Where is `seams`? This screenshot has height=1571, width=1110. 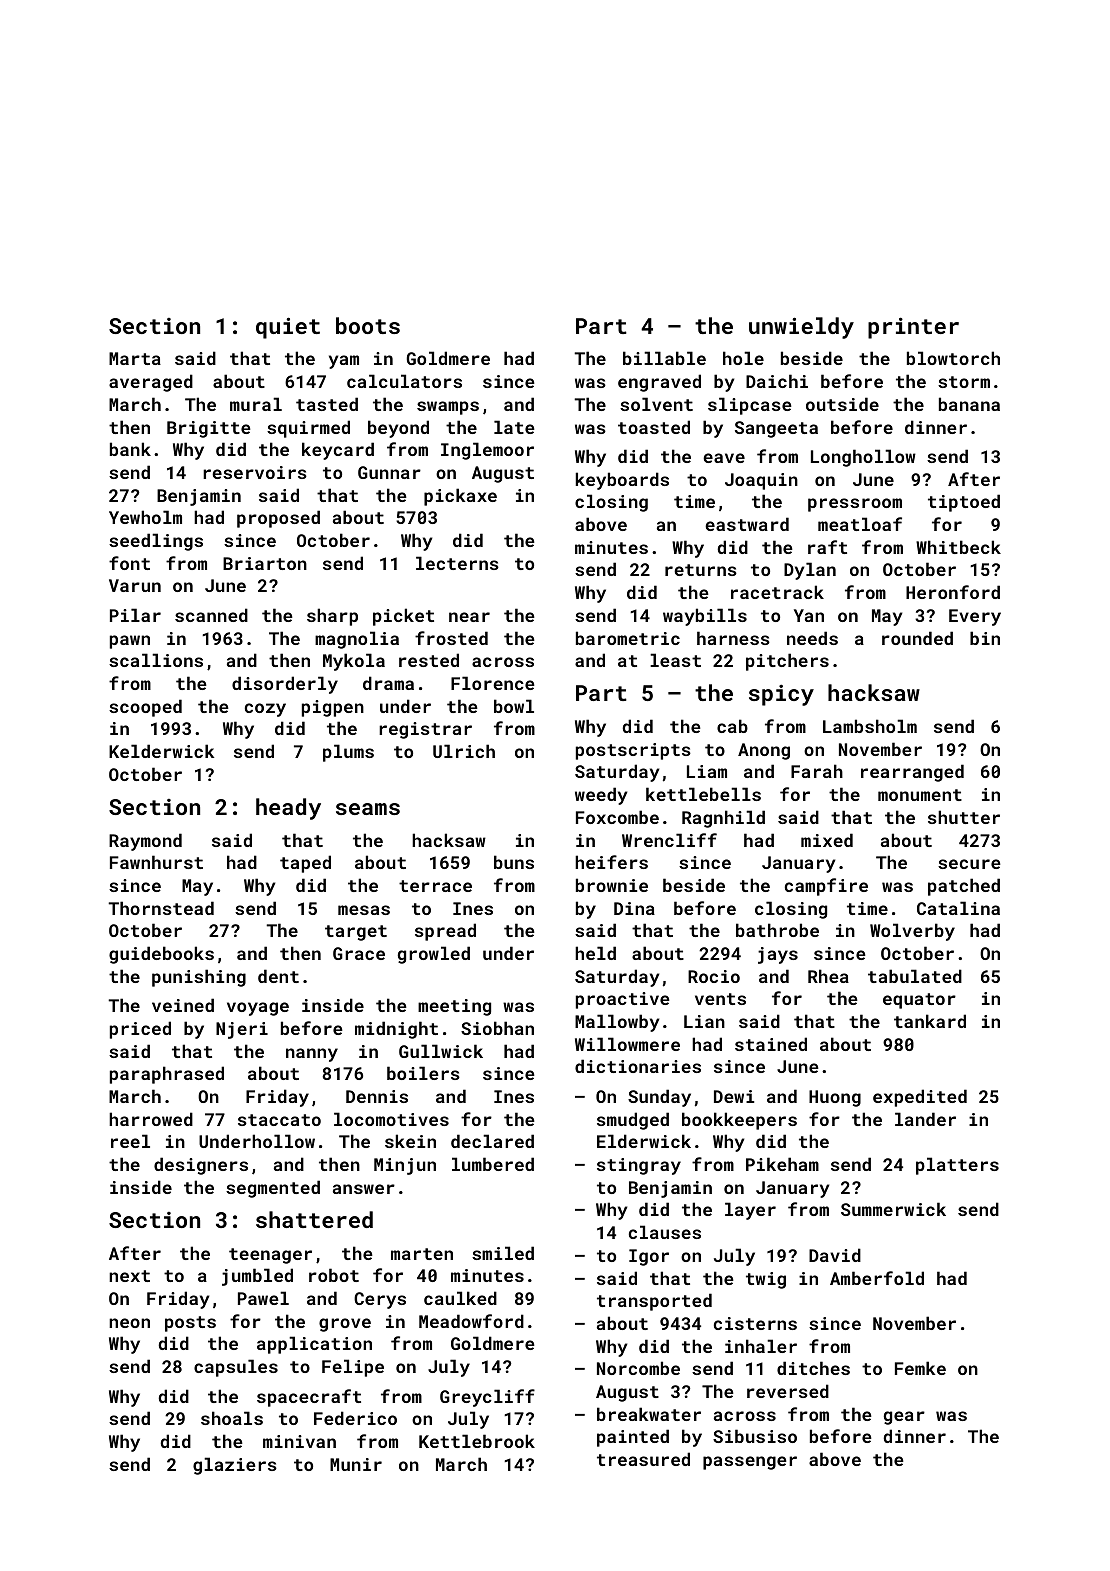
seams is located at coordinates (368, 809).
